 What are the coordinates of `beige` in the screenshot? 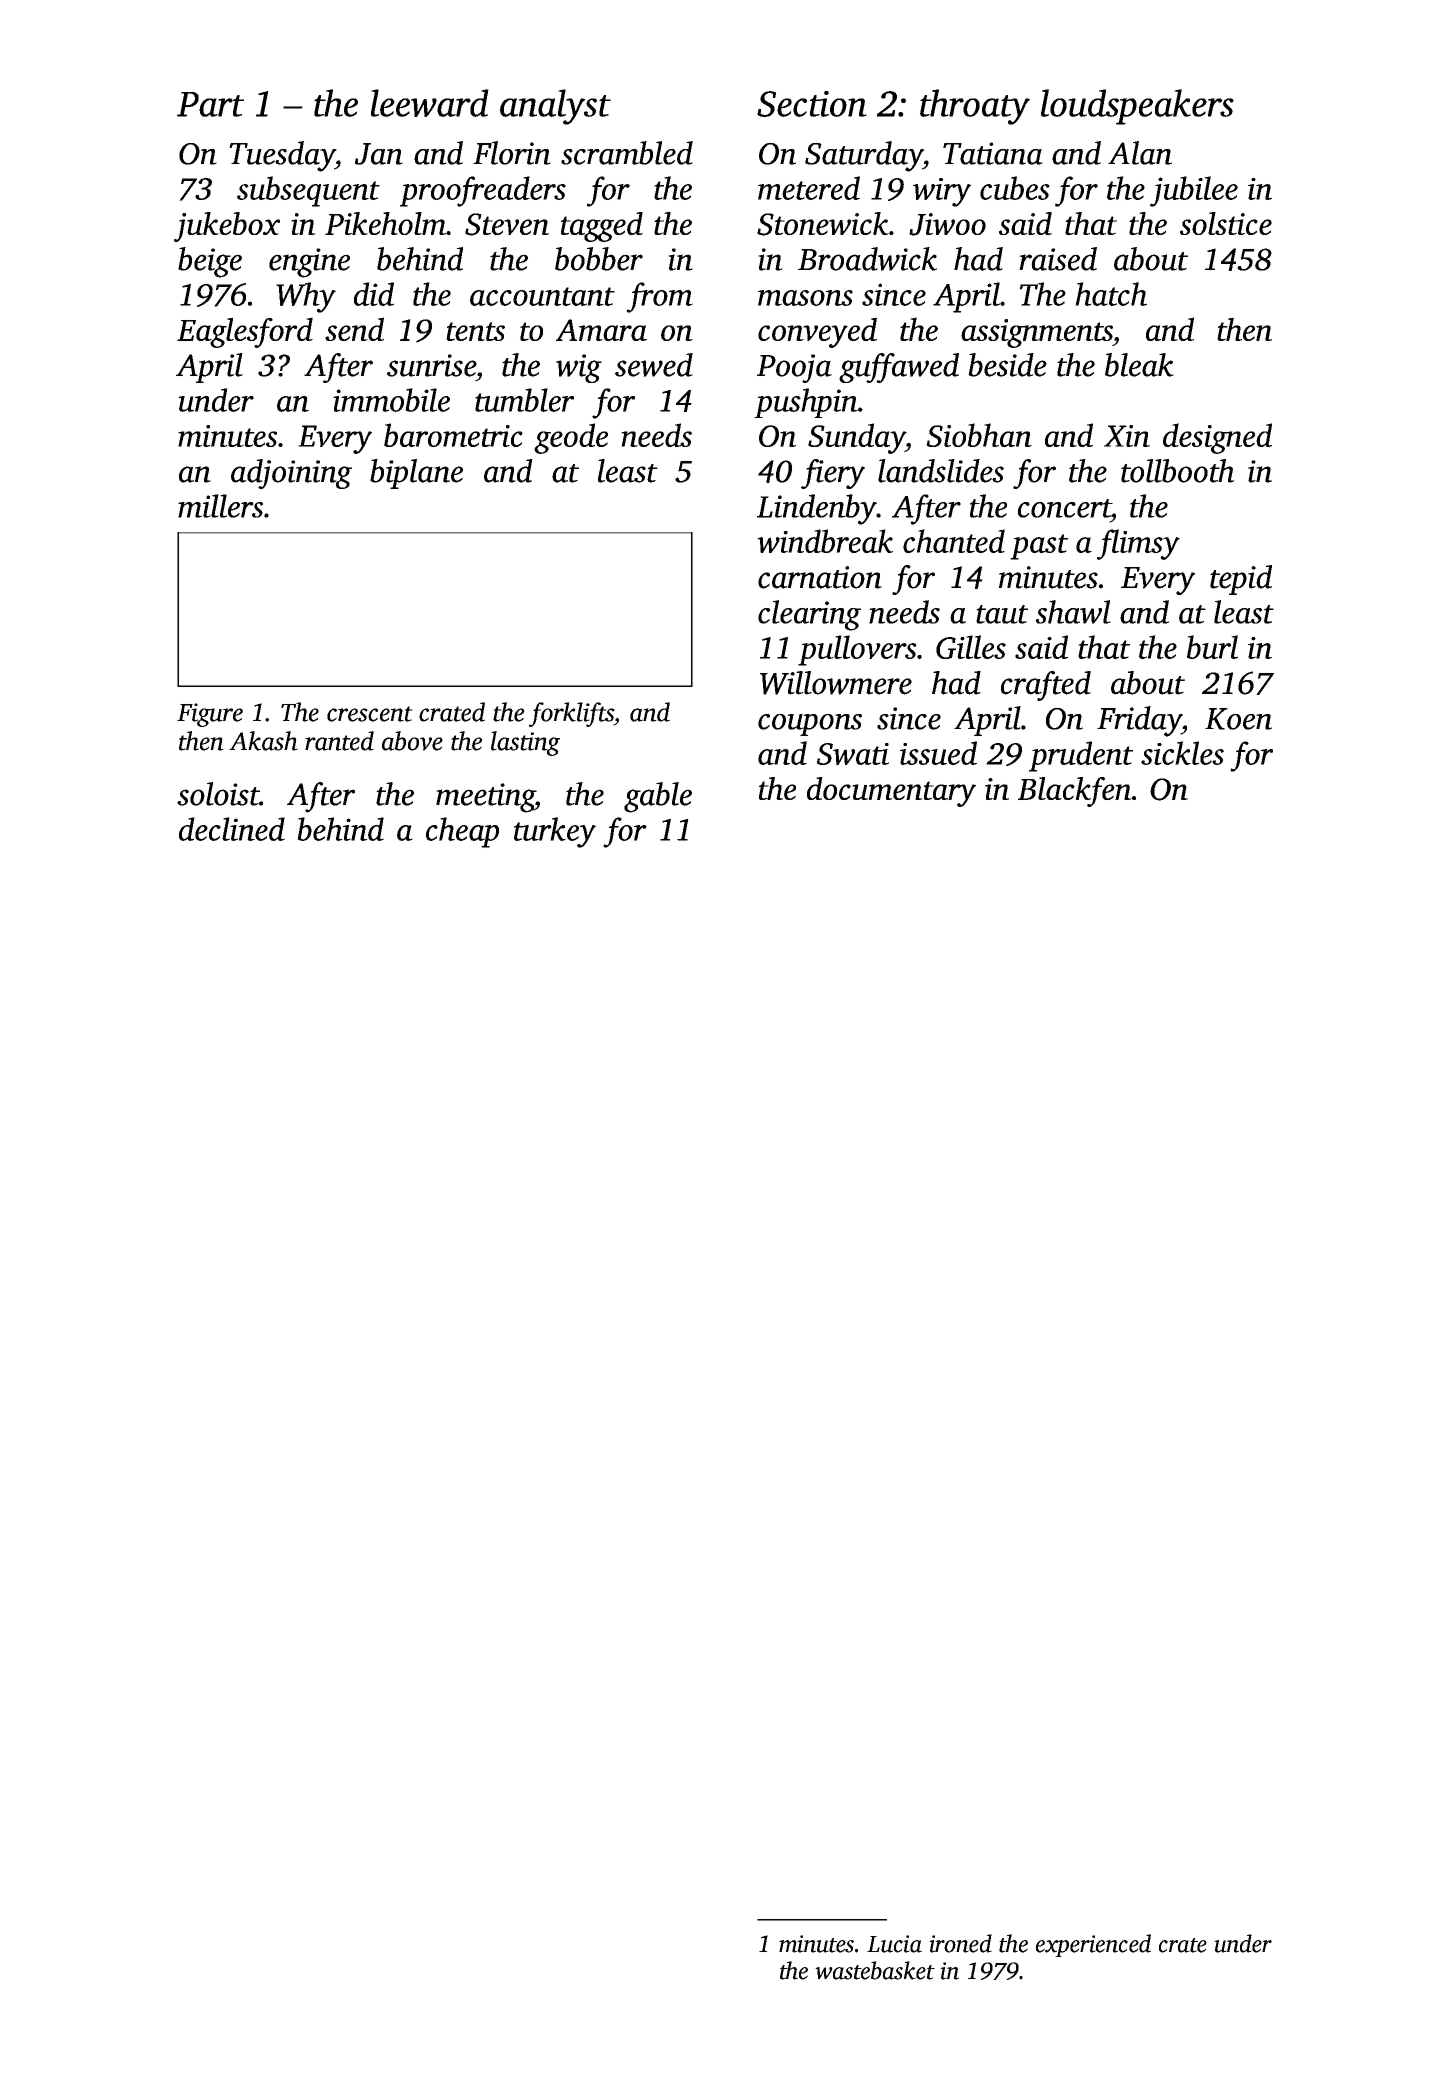 It's located at (210, 262).
